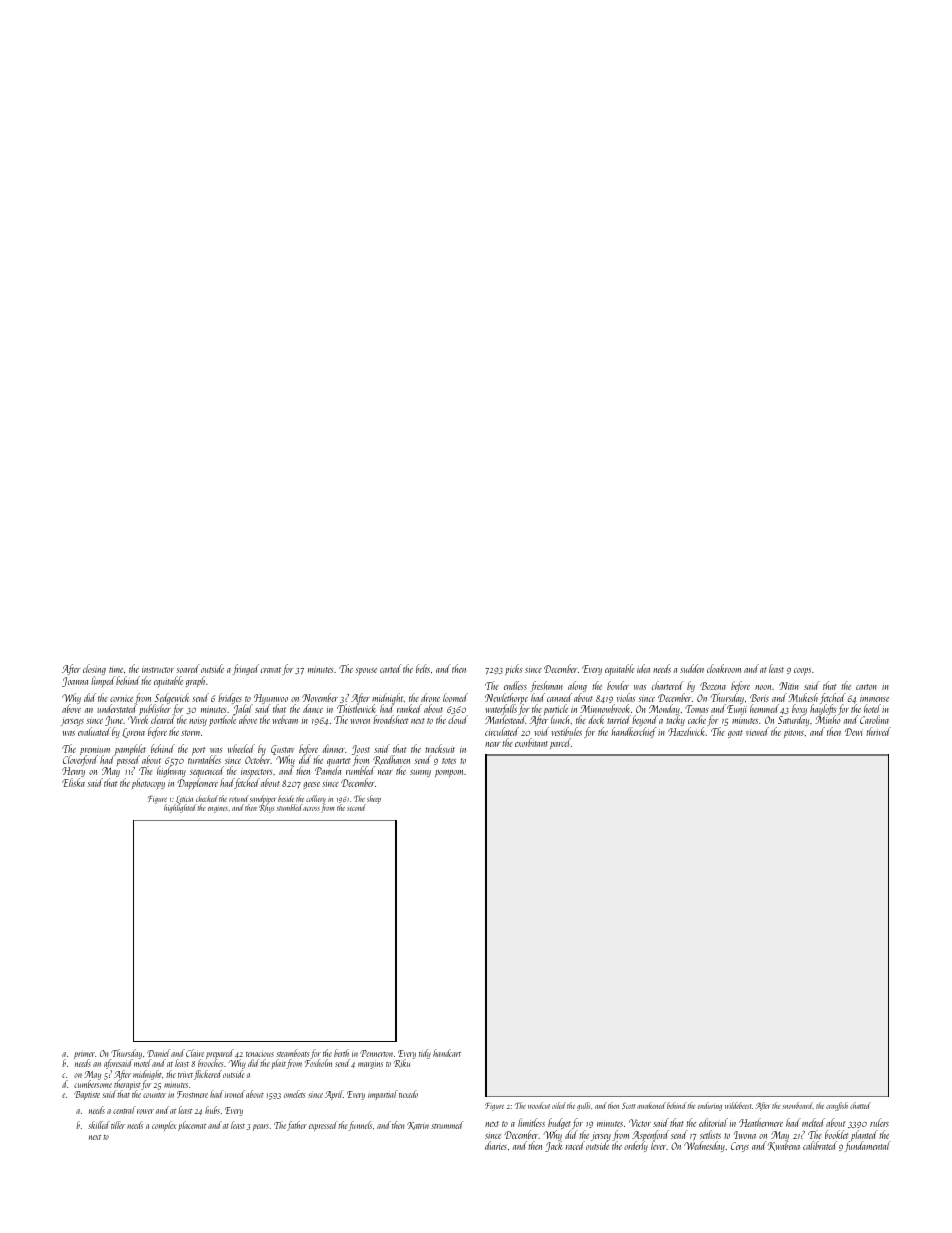 The height and width of the page is (1233, 952). What do you see at coordinates (860, 1105) in the page?
I see `chatted` at bounding box center [860, 1105].
